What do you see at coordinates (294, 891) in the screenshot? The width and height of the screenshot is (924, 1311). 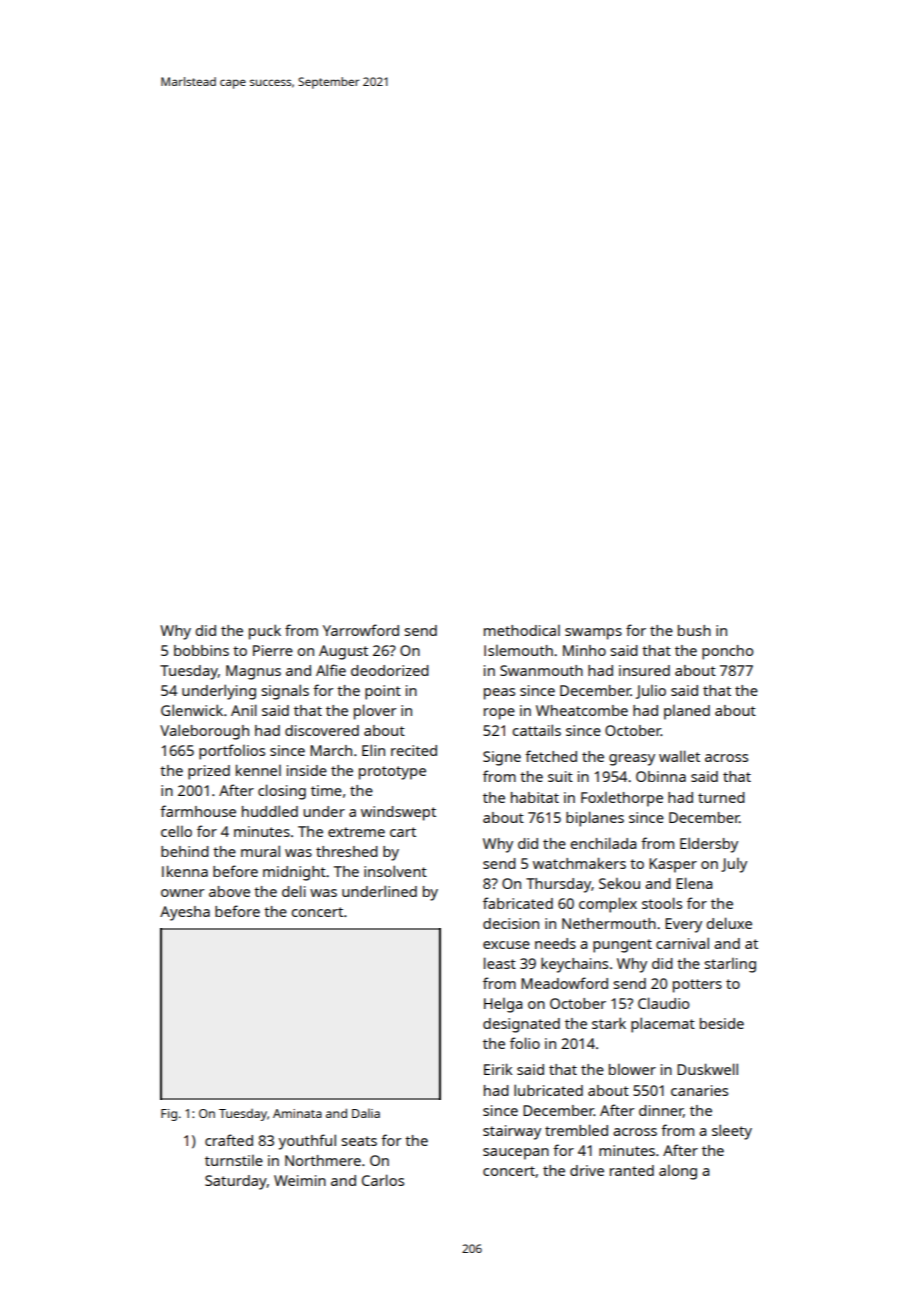 I see `deli` at bounding box center [294, 891].
